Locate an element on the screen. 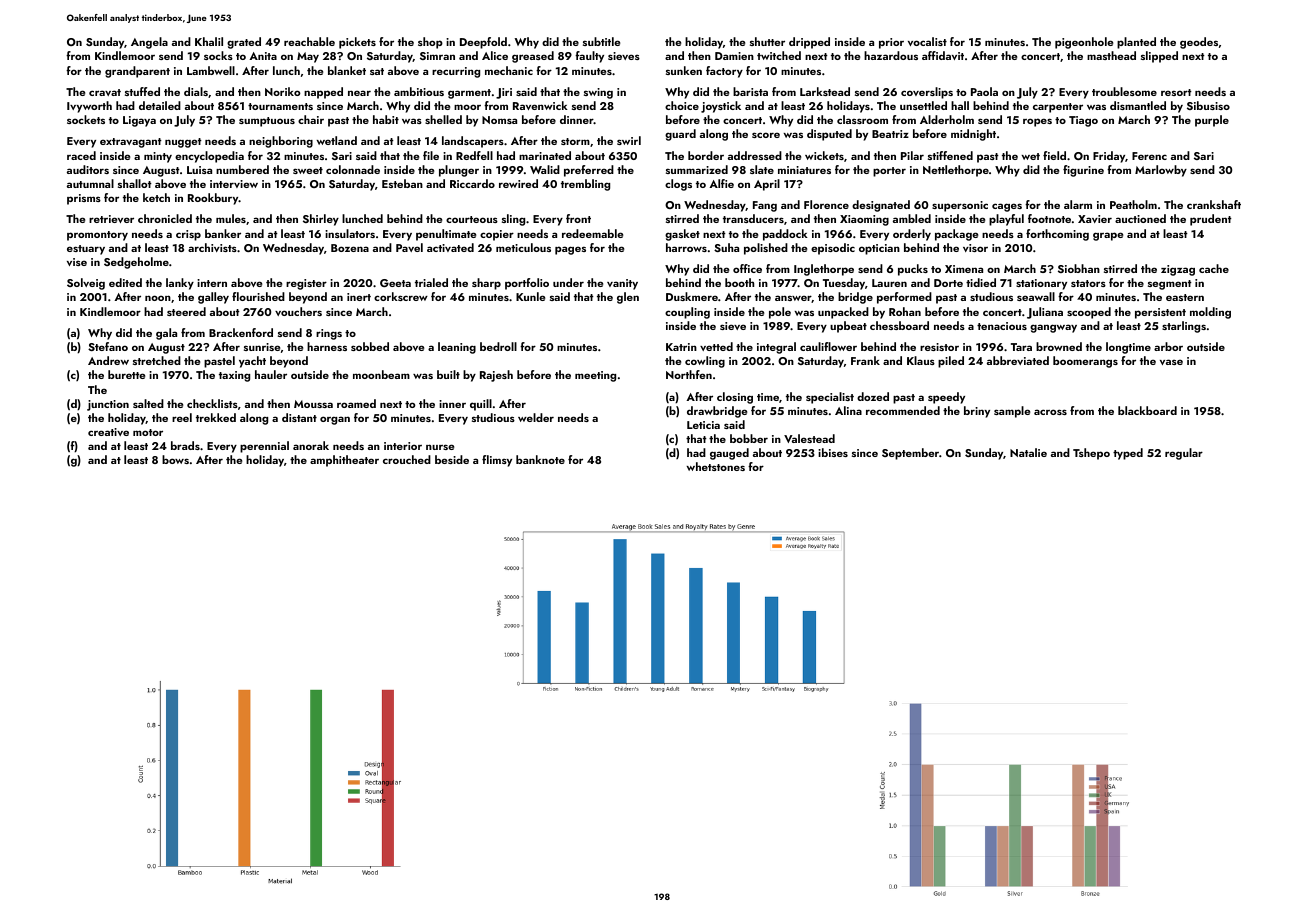 This screenshot has width=1308, height=924. shutter is located at coordinates (767, 41).
